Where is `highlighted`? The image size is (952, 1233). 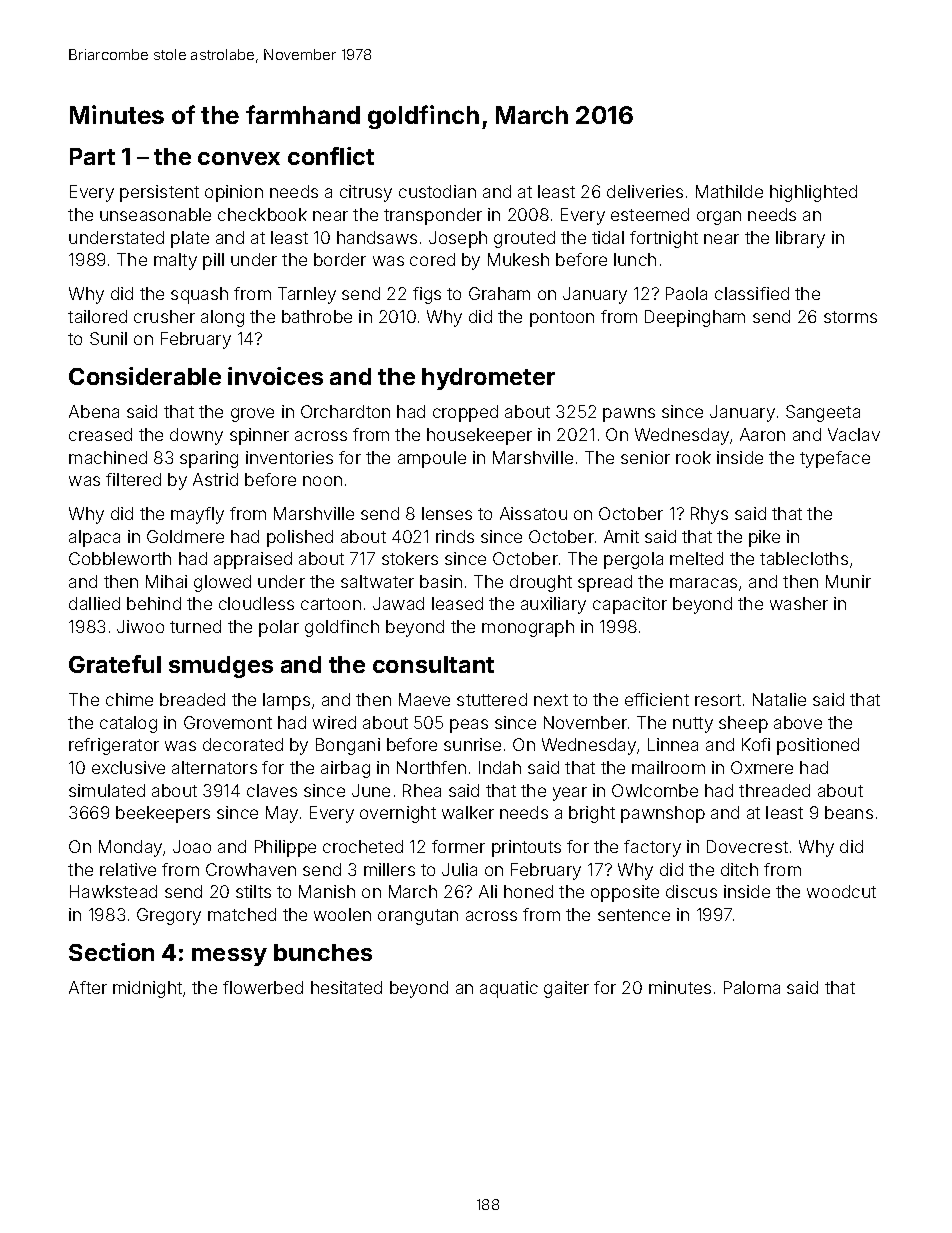
highlighted is located at coordinates (813, 193).
